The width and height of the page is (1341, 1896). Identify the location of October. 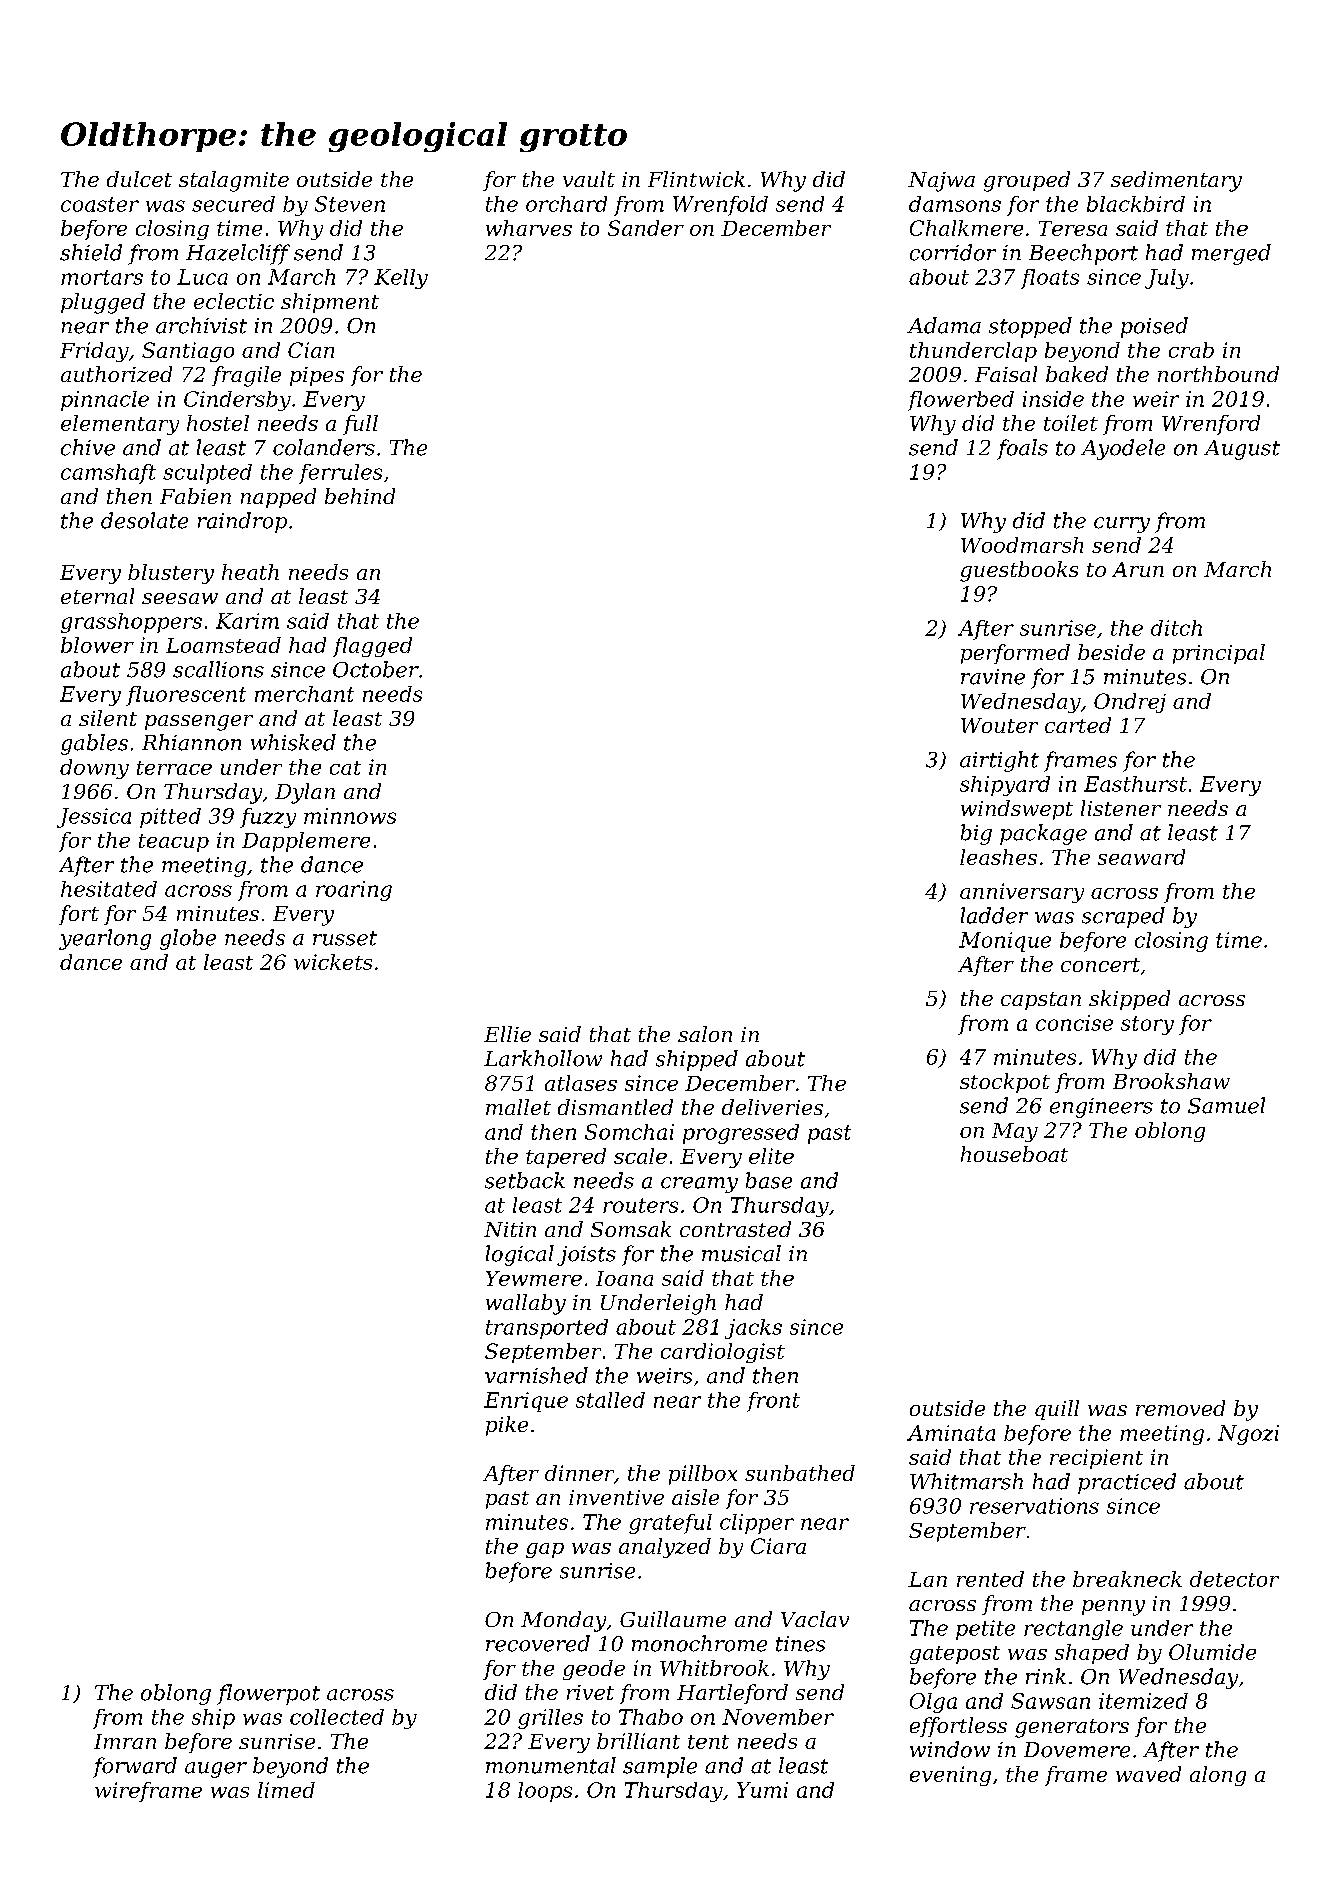
(376, 669).
